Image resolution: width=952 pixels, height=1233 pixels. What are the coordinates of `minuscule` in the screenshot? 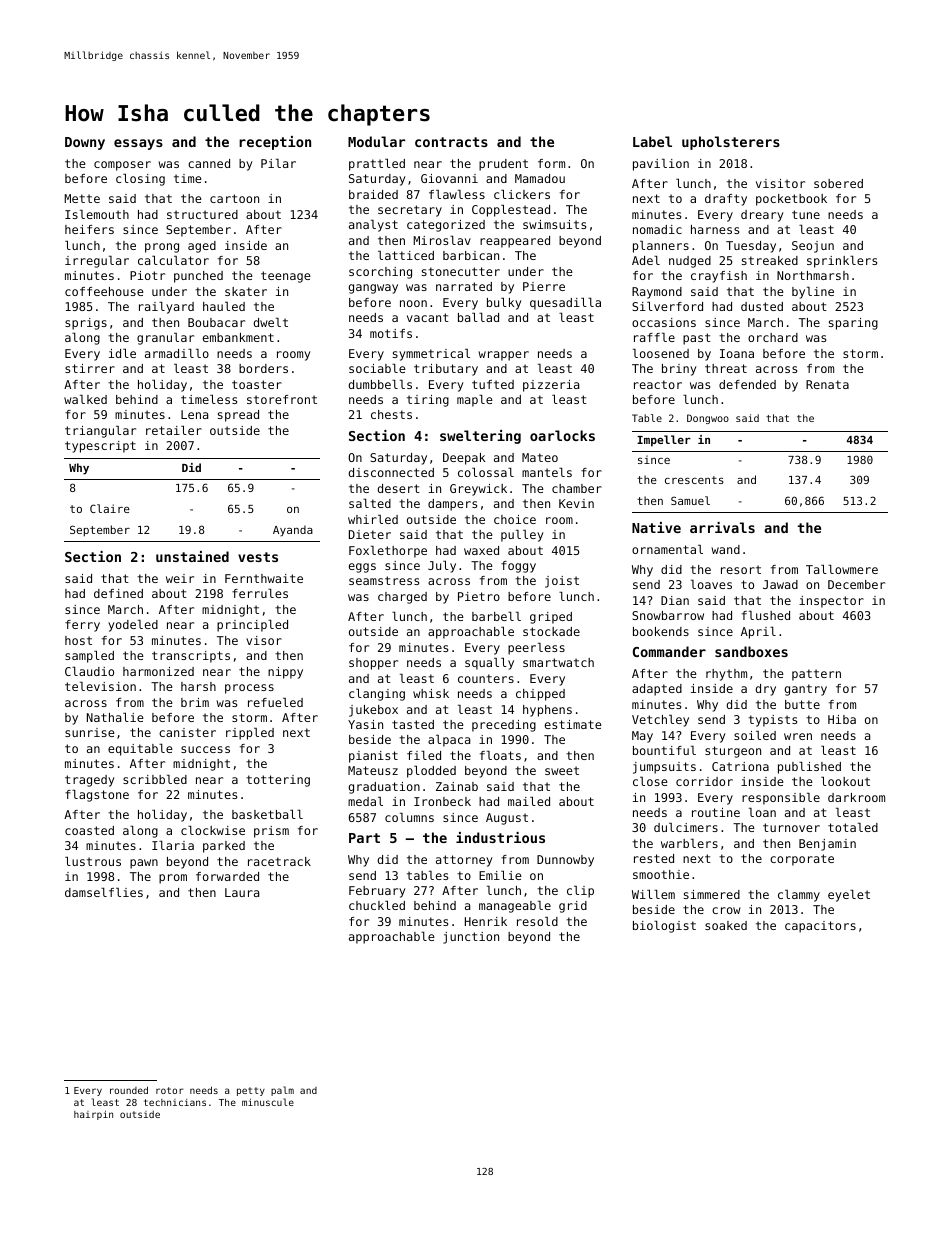 It's located at (268, 1102).
